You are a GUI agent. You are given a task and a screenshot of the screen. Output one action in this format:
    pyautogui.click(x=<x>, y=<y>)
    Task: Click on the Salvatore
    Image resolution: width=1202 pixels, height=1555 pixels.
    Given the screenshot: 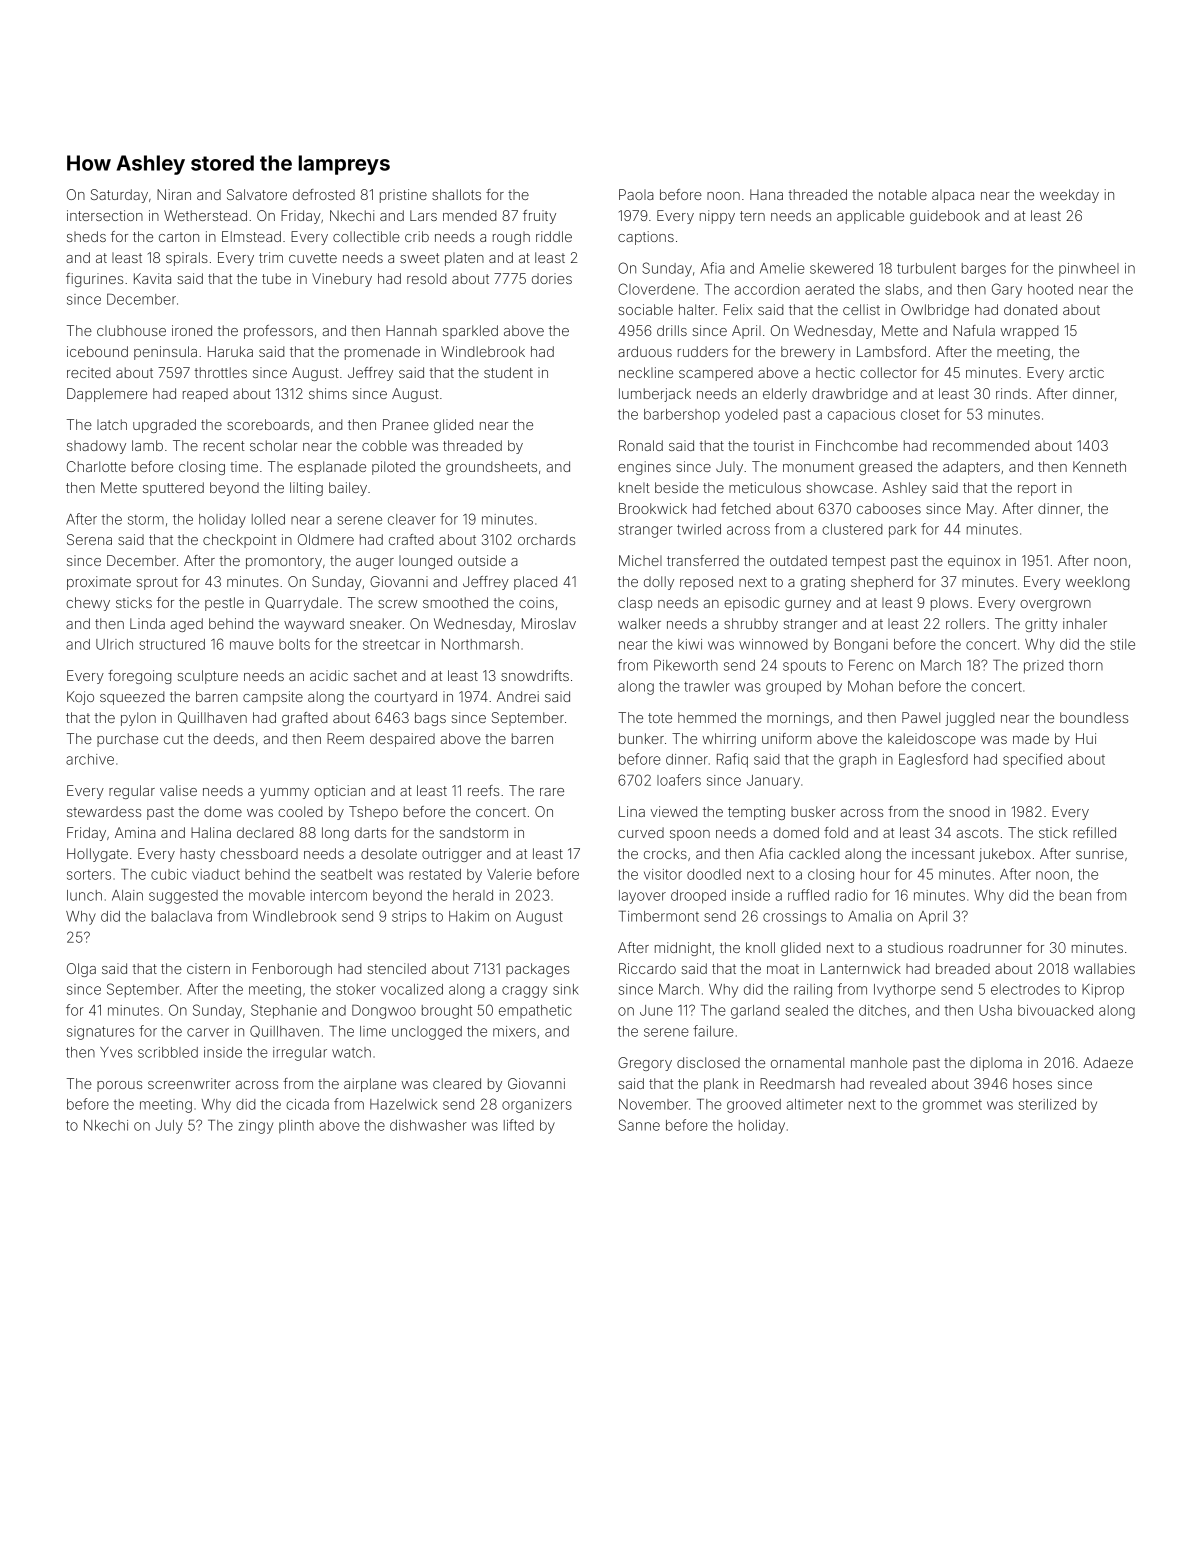 What is the action you would take?
    pyautogui.click(x=257, y=194)
